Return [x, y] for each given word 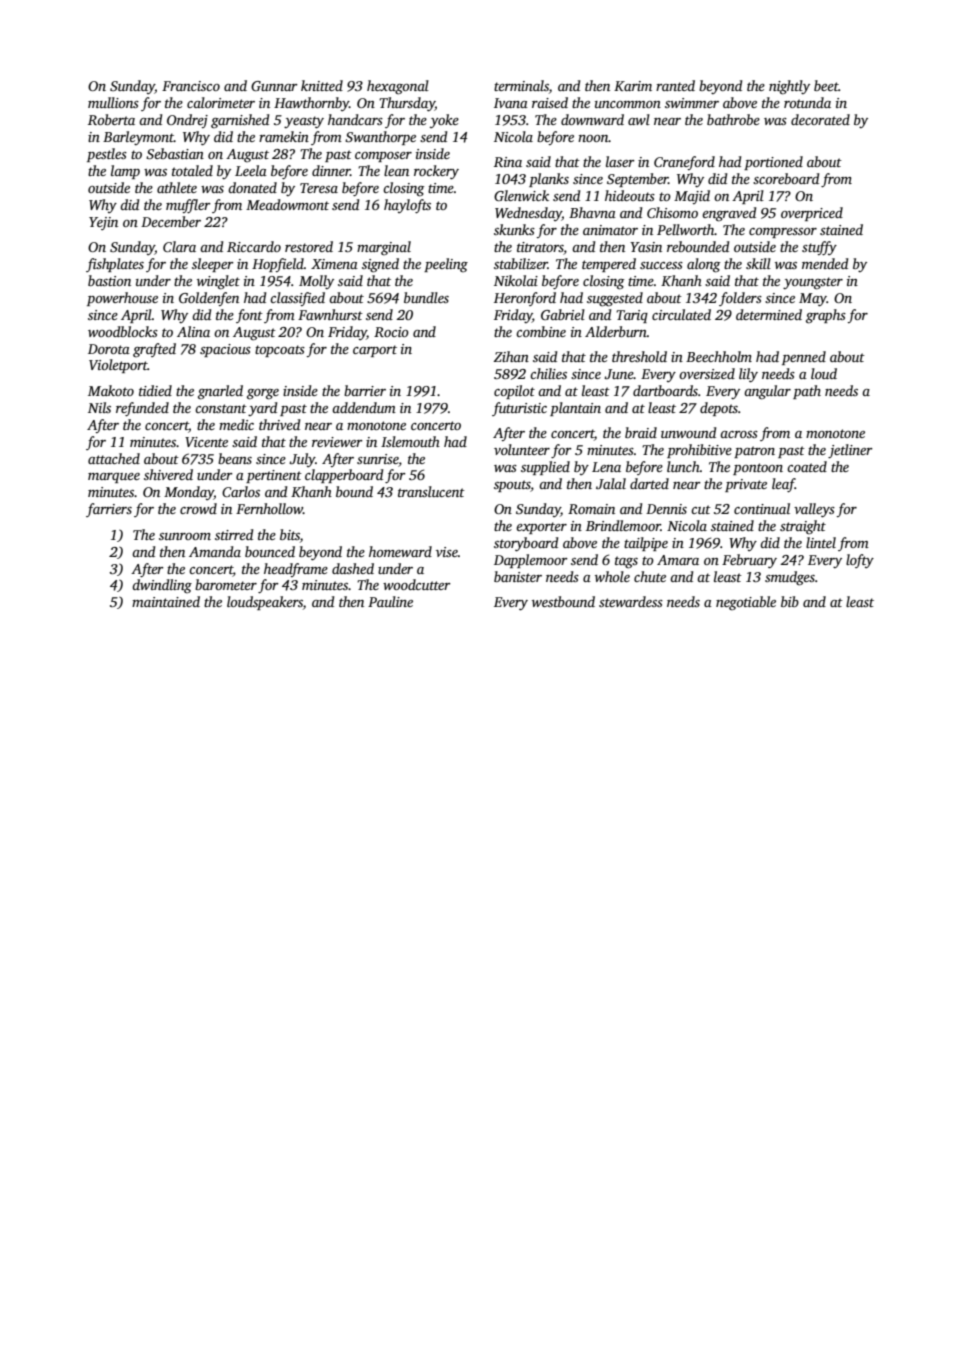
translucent [431, 491]
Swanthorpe [380, 138]
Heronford [525, 299]
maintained [166, 601]
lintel [821, 542]
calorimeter [221, 102]
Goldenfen [209, 299]
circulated [681, 314]
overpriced [812, 214]
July [302, 460]
